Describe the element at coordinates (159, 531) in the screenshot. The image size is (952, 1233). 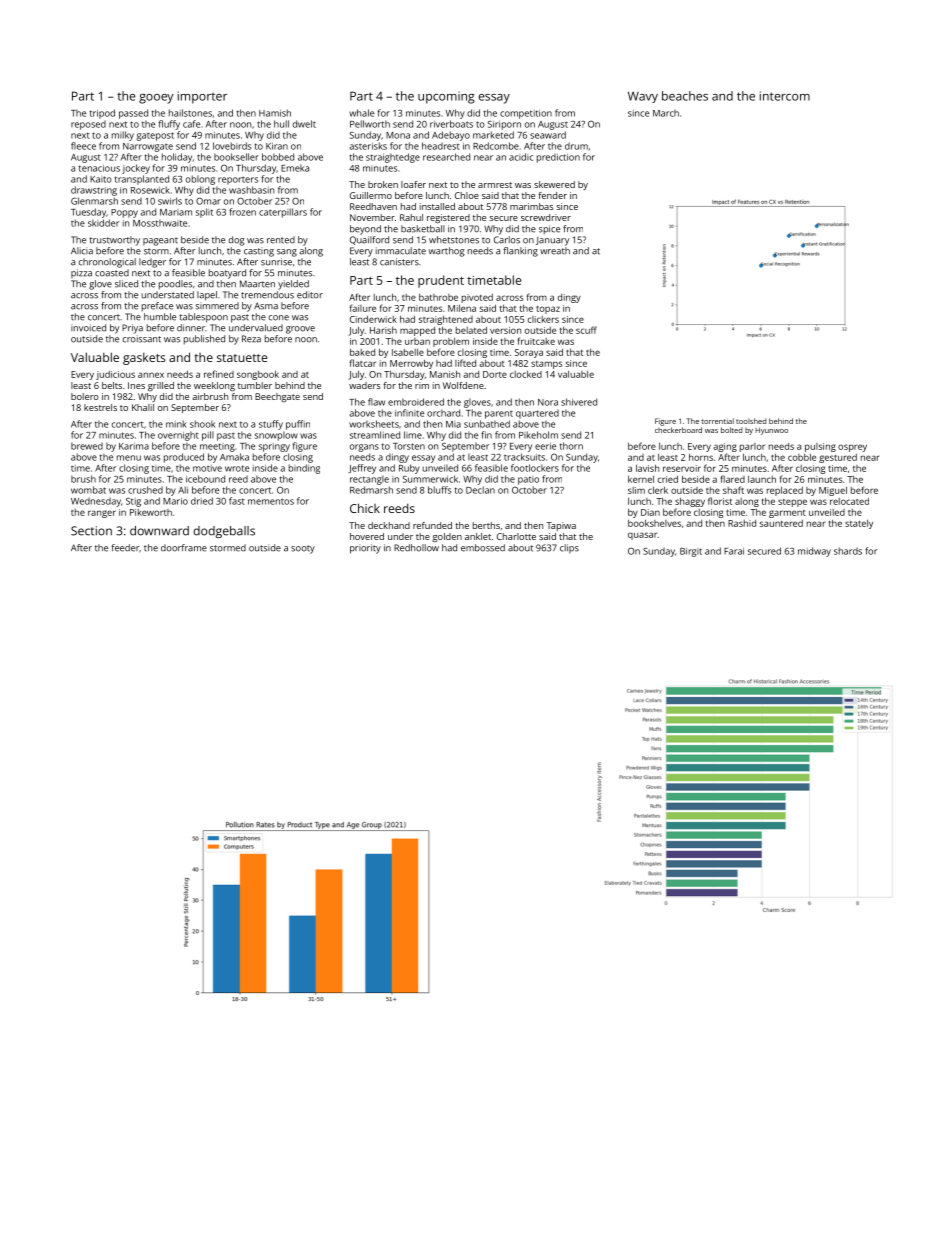
I see `downward` at that location.
